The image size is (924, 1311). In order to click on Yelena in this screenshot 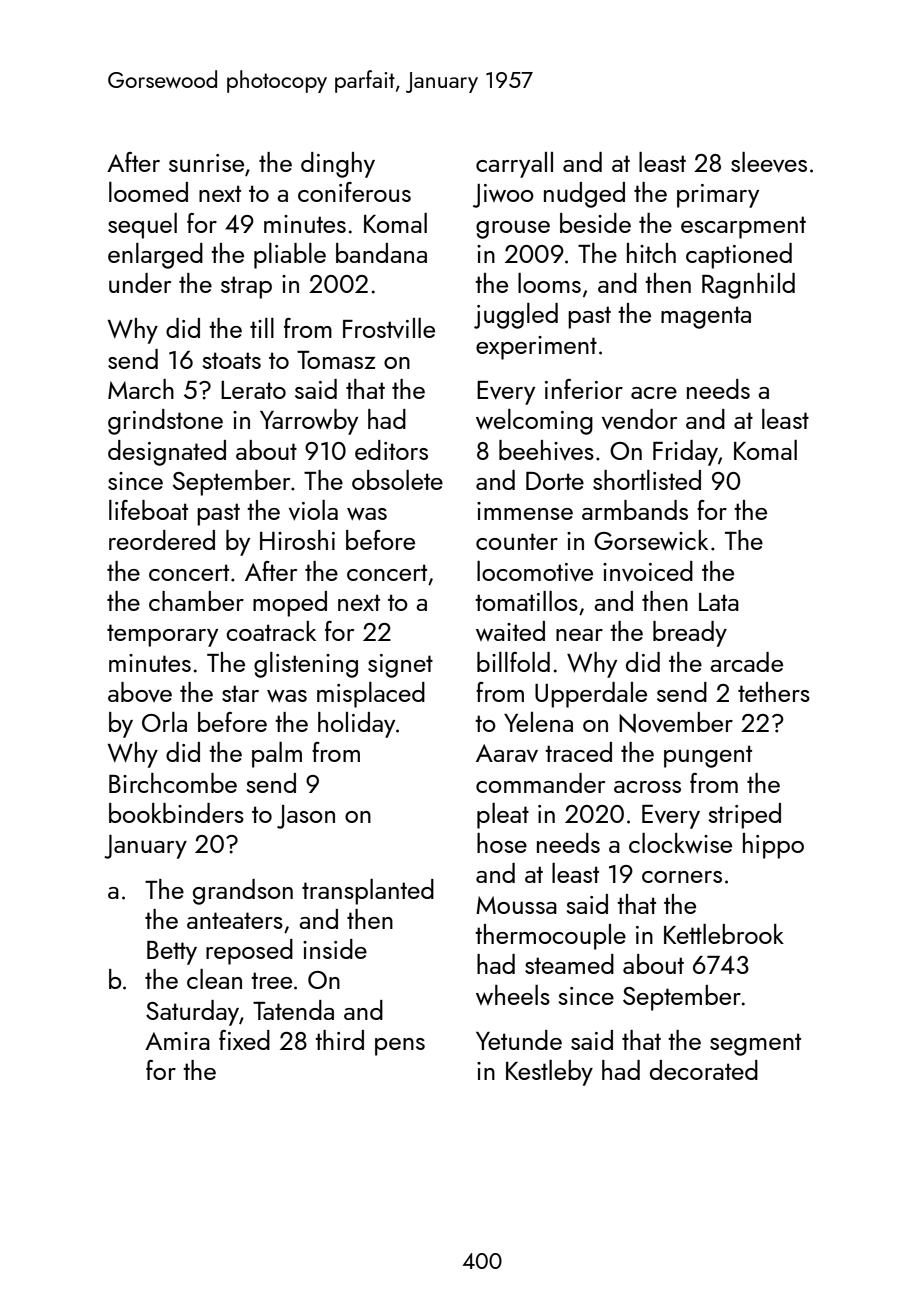, I will do `click(538, 722)`.
